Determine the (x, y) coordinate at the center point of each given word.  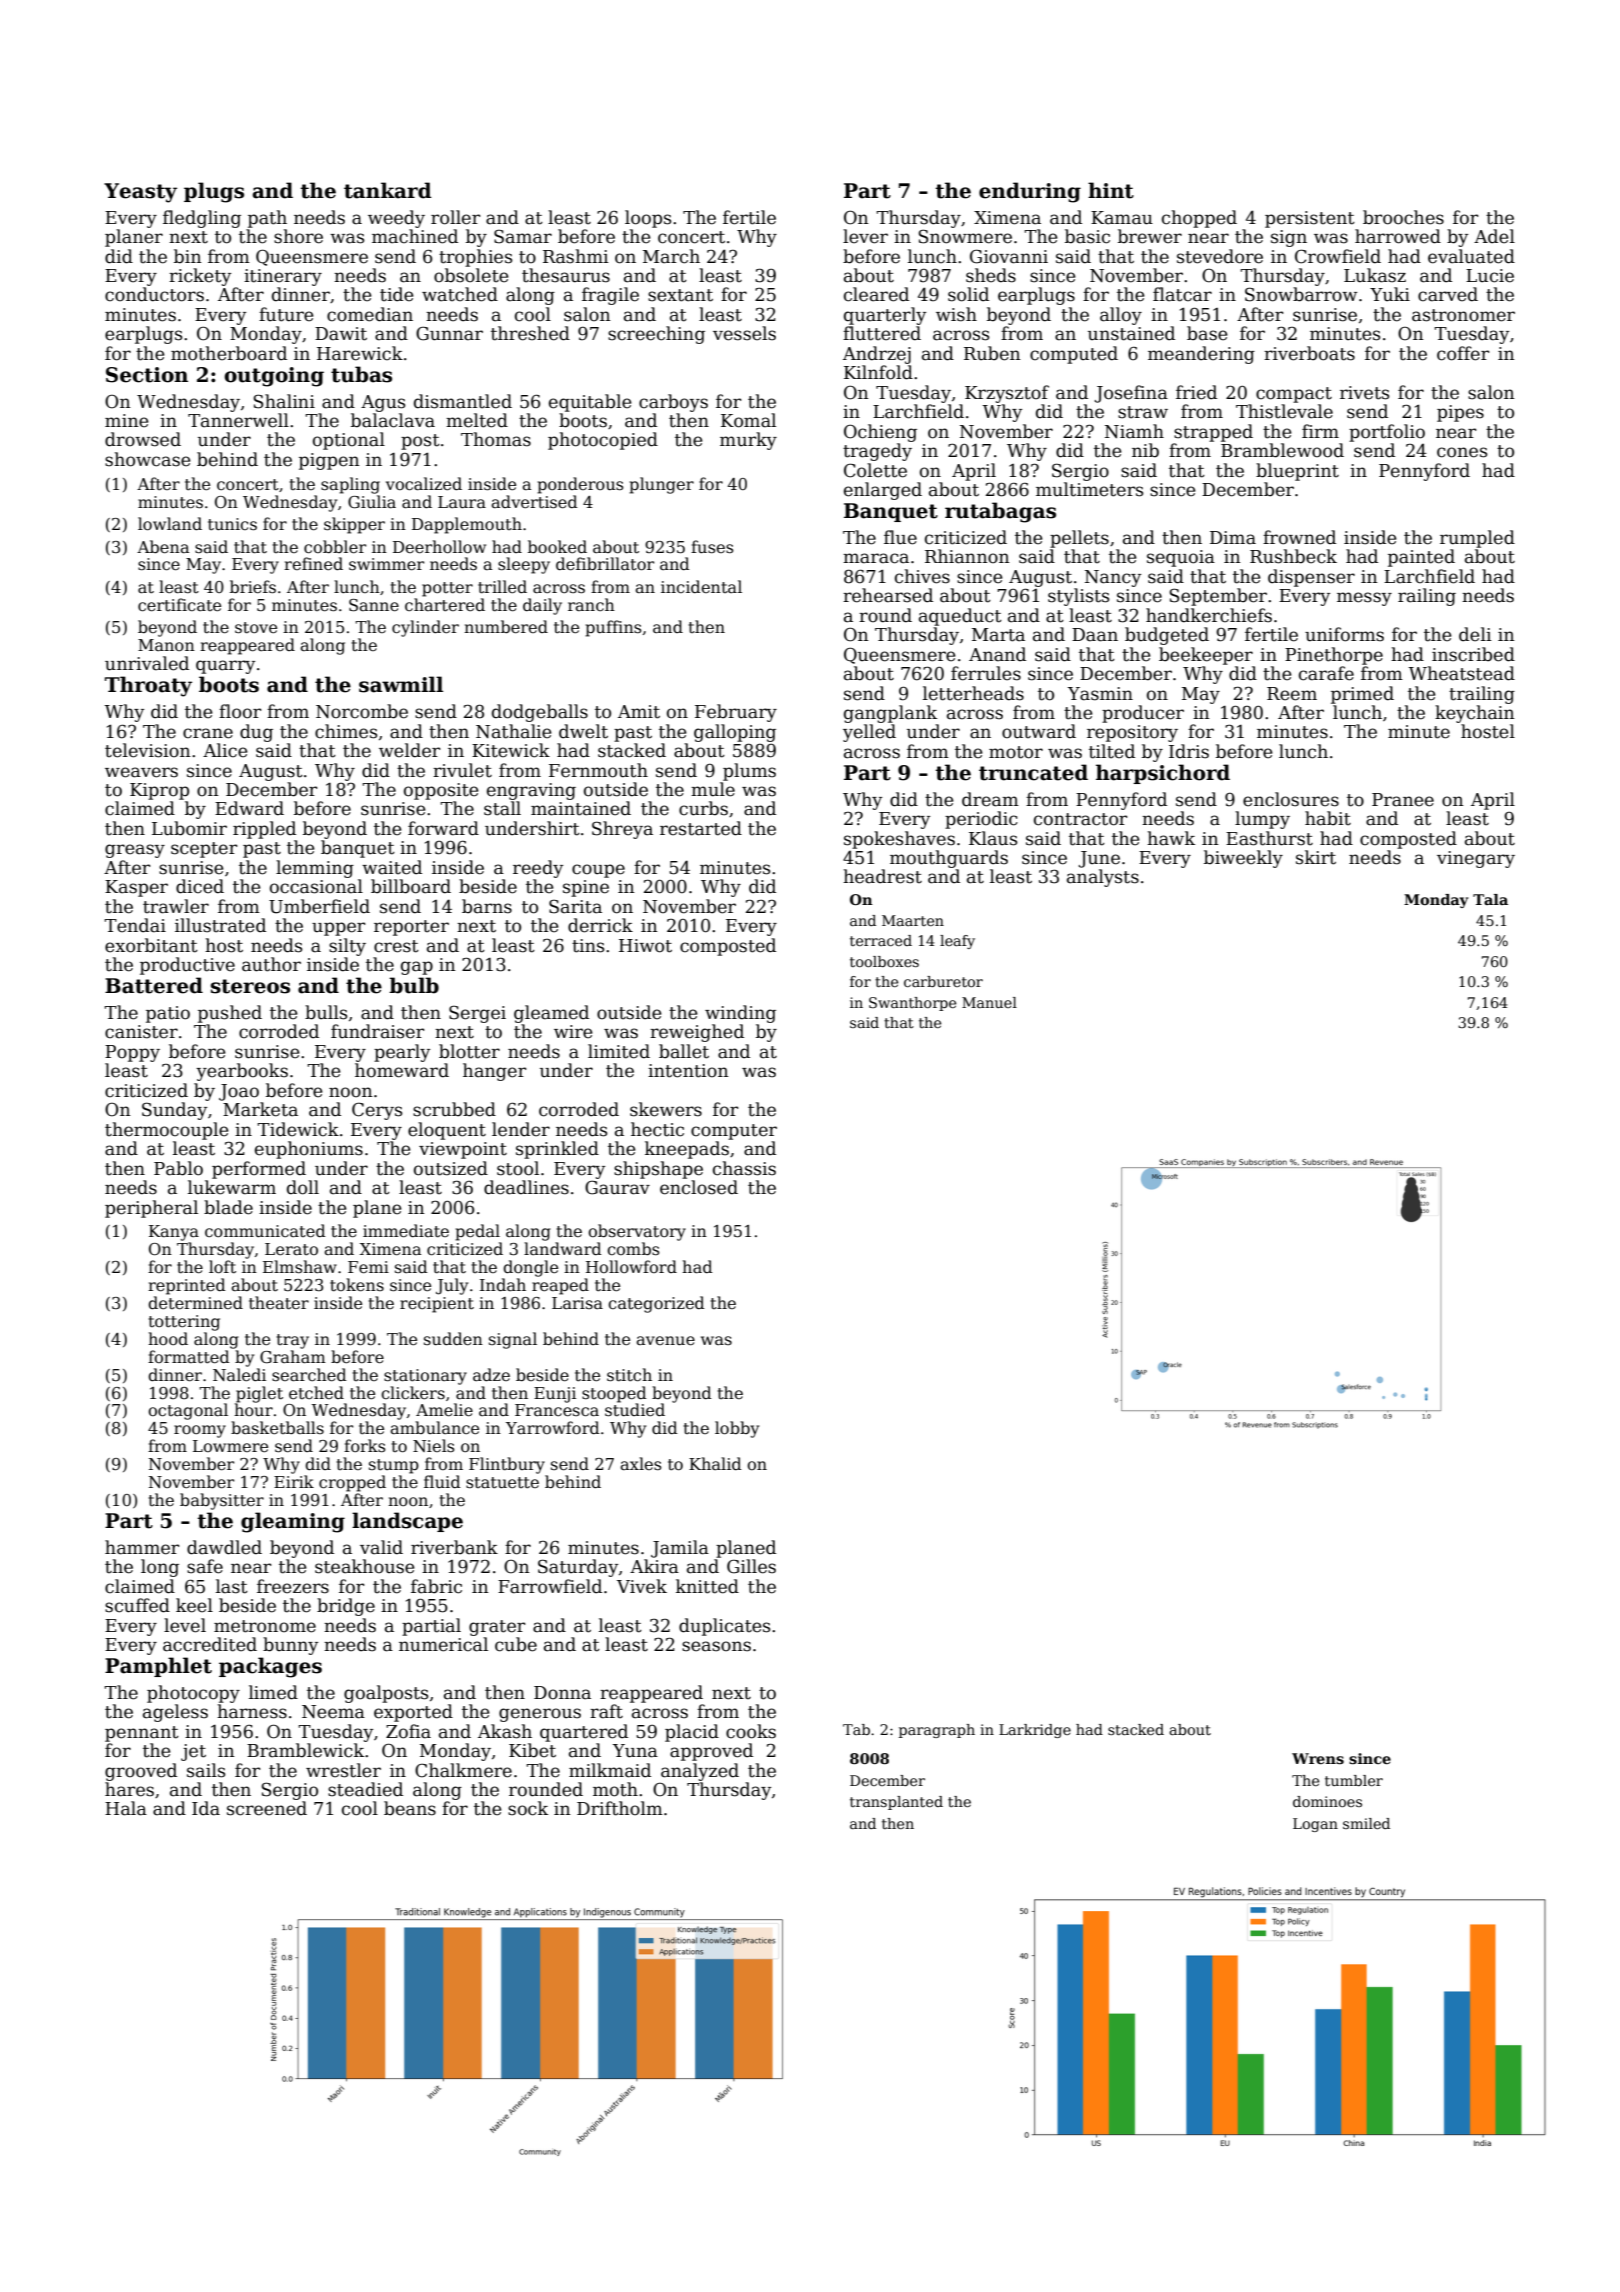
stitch (629, 1375)
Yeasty (140, 193)
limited (619, 1051)
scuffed (137, 1605)
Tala (1490, 899)
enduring (1030, 192)
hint (1111, 190)
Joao (239, 1092)
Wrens (1318, 1758)
